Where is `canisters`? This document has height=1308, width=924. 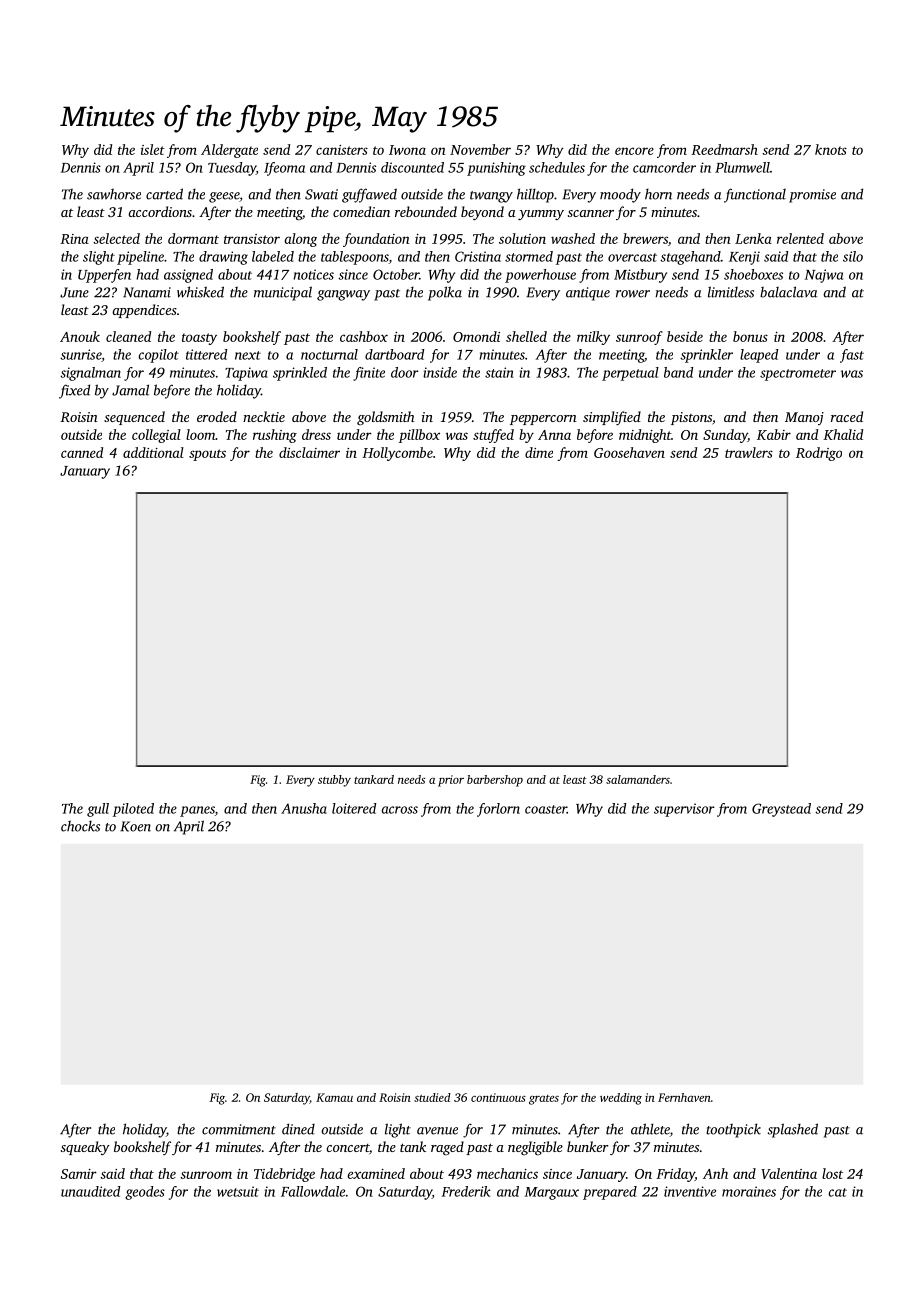 canisters is located at coordinates (342, 150).
